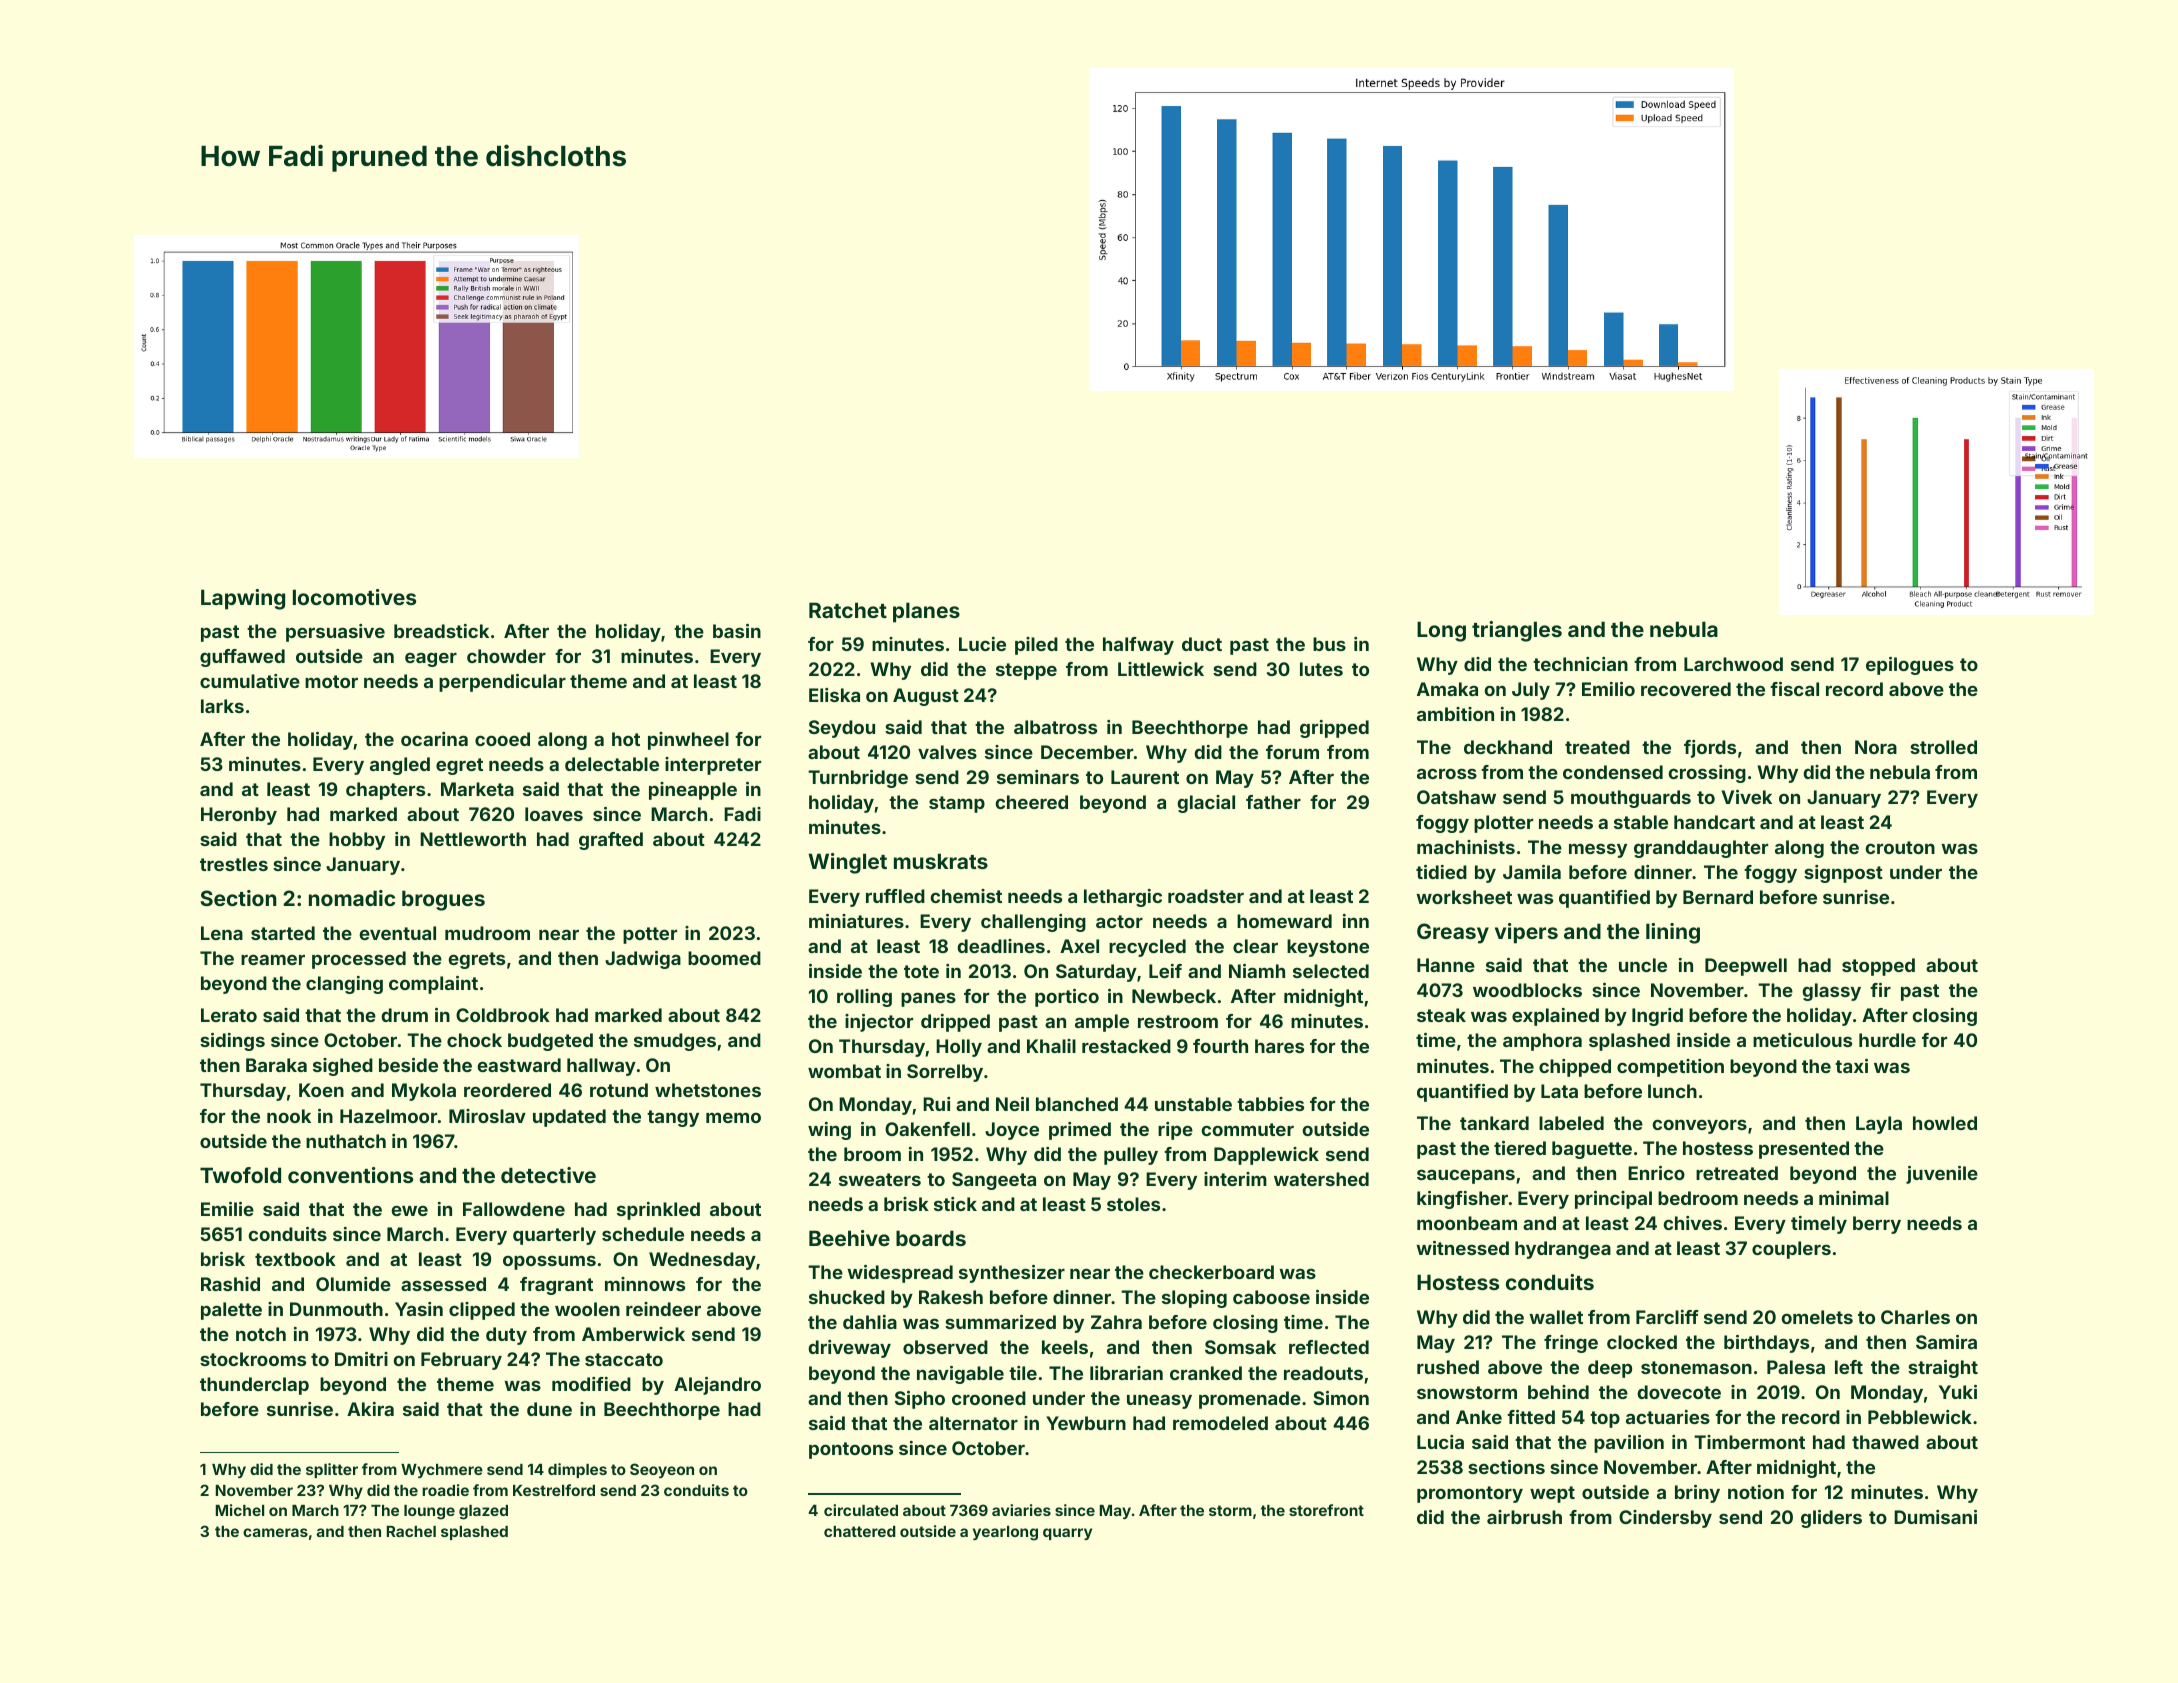 The height and width of the document is (1683, 2178). What do you see at coordinates (1580, 664) in the document?
I see `technician` at bounding box center [1580, 664].
